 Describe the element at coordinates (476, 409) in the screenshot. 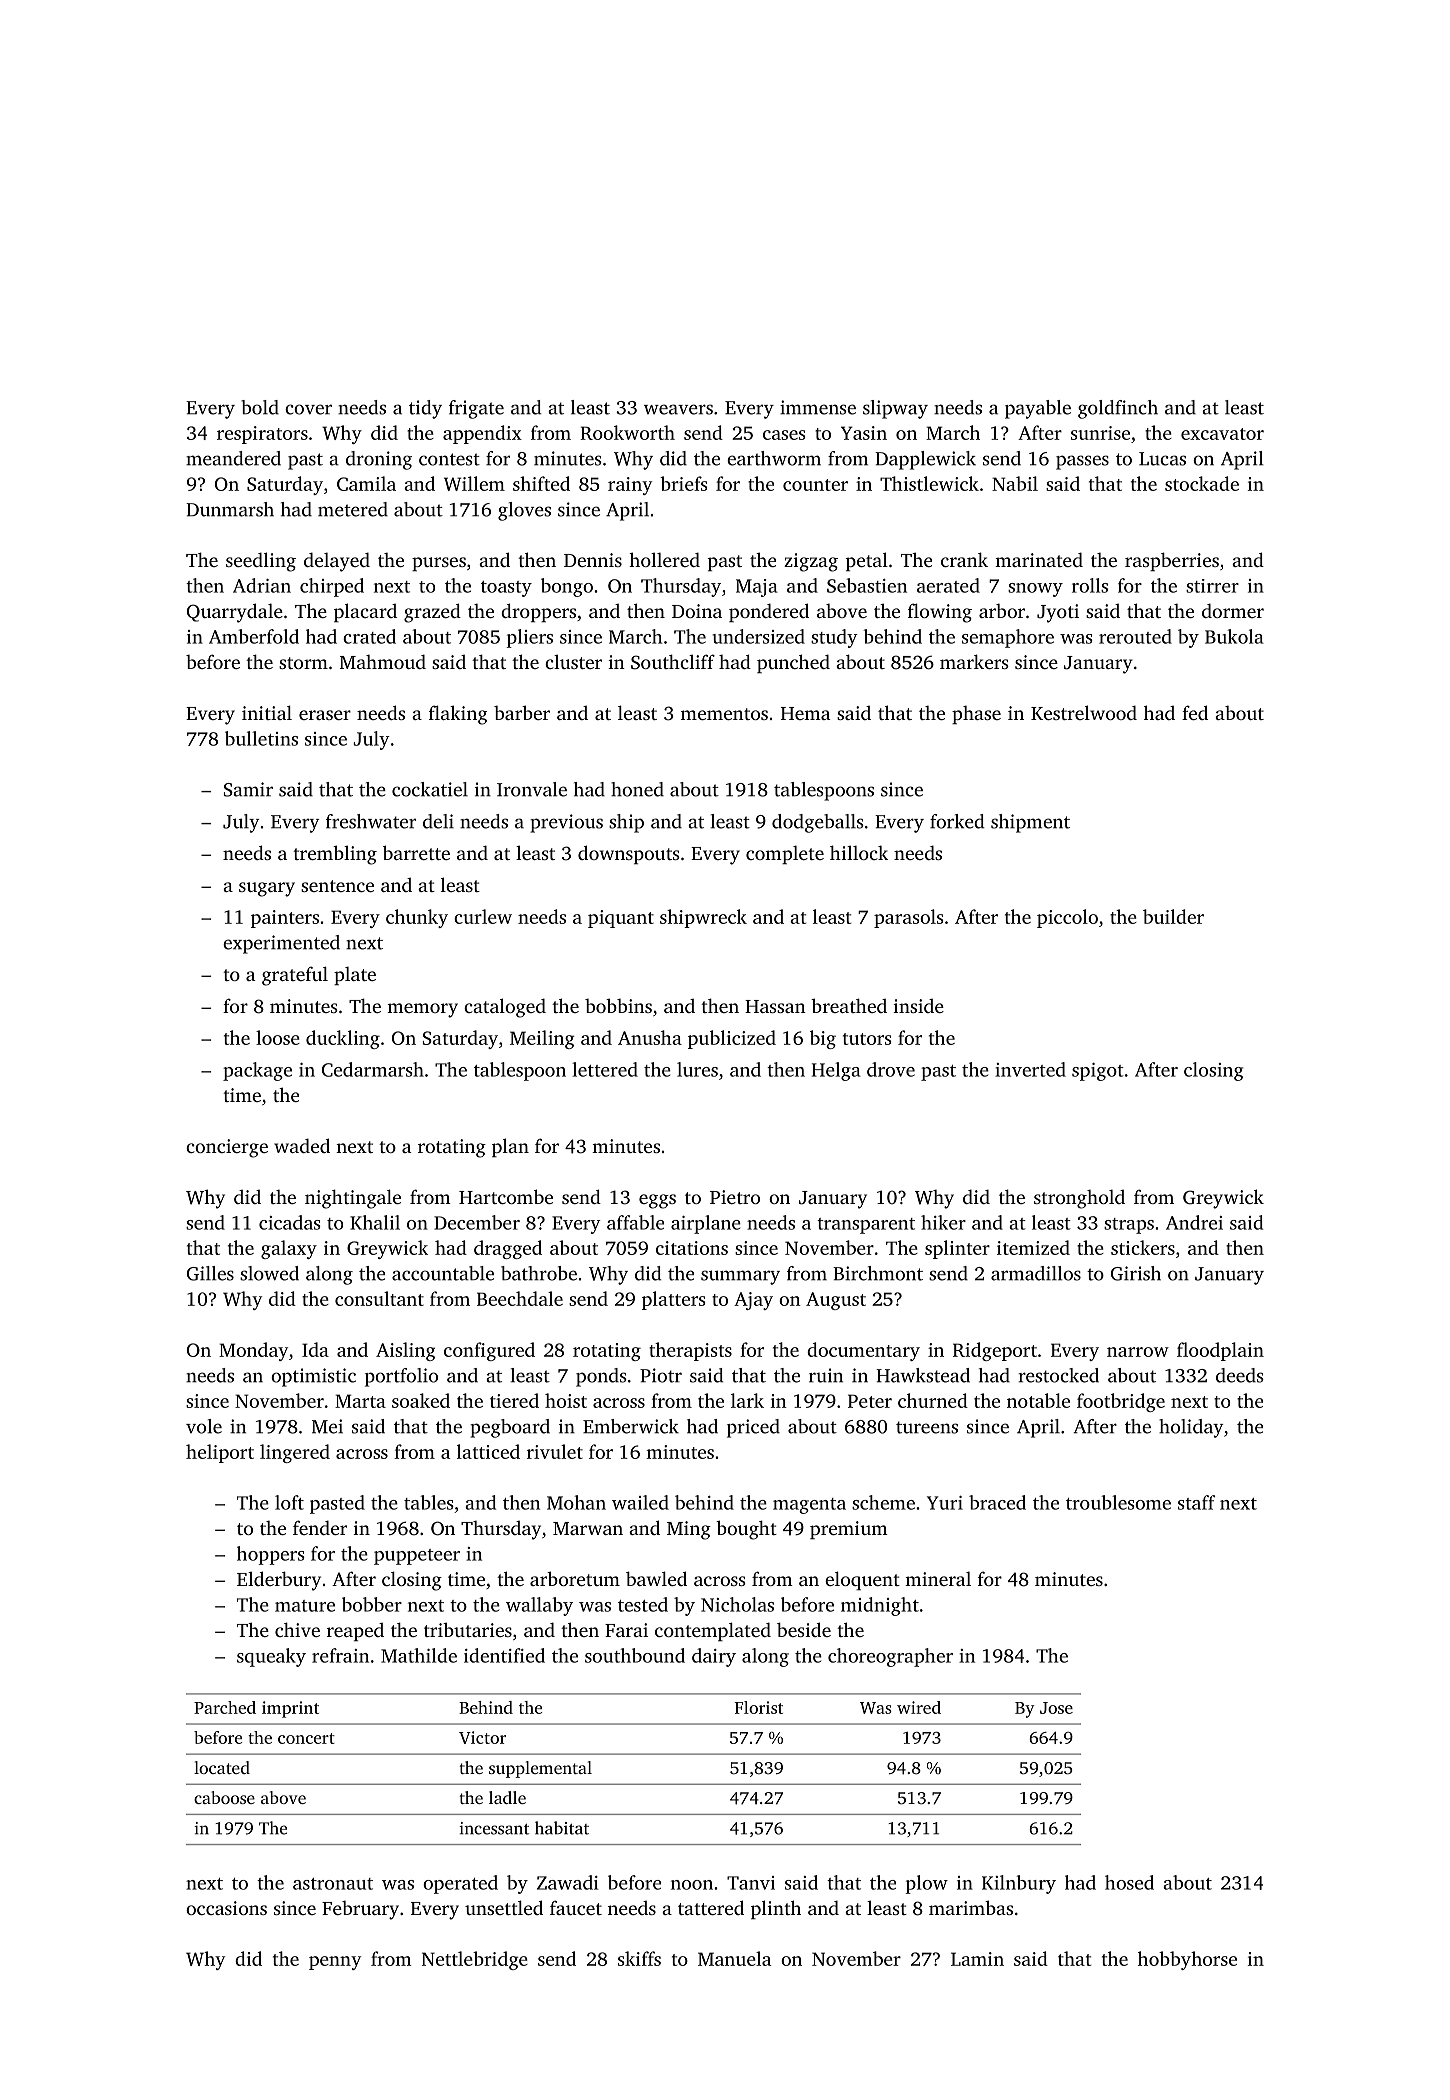

I see `frigate` at that location.
